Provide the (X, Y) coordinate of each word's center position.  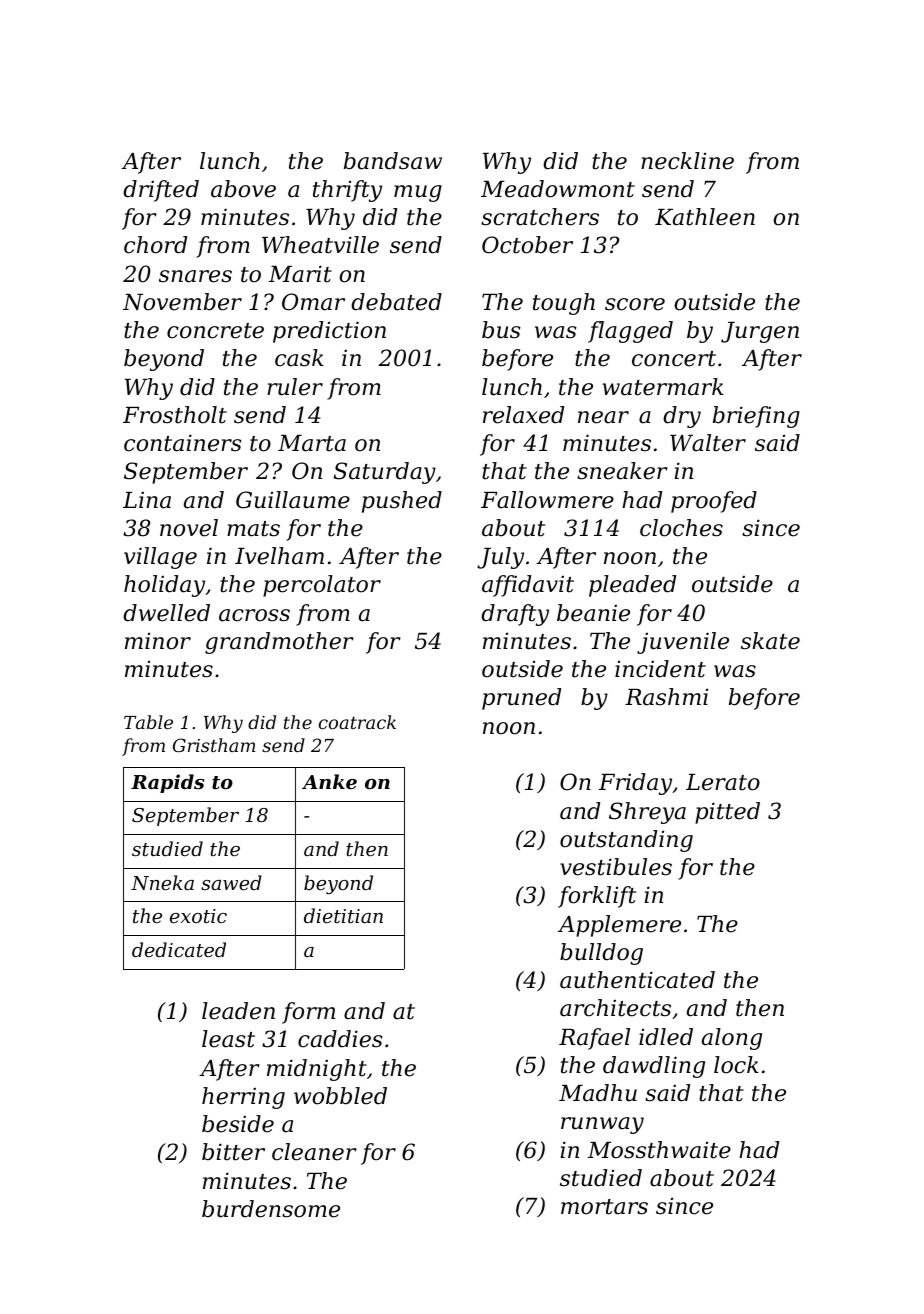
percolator (322, 586)
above (243, 189)
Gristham (214, 745)
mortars (604, 1207)
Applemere (619, 926)
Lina (147, 500)
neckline (687, 161)
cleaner (314, 1152)
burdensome (271, 1209)
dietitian (343, 915)
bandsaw (393, 161)
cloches (681, 528)
